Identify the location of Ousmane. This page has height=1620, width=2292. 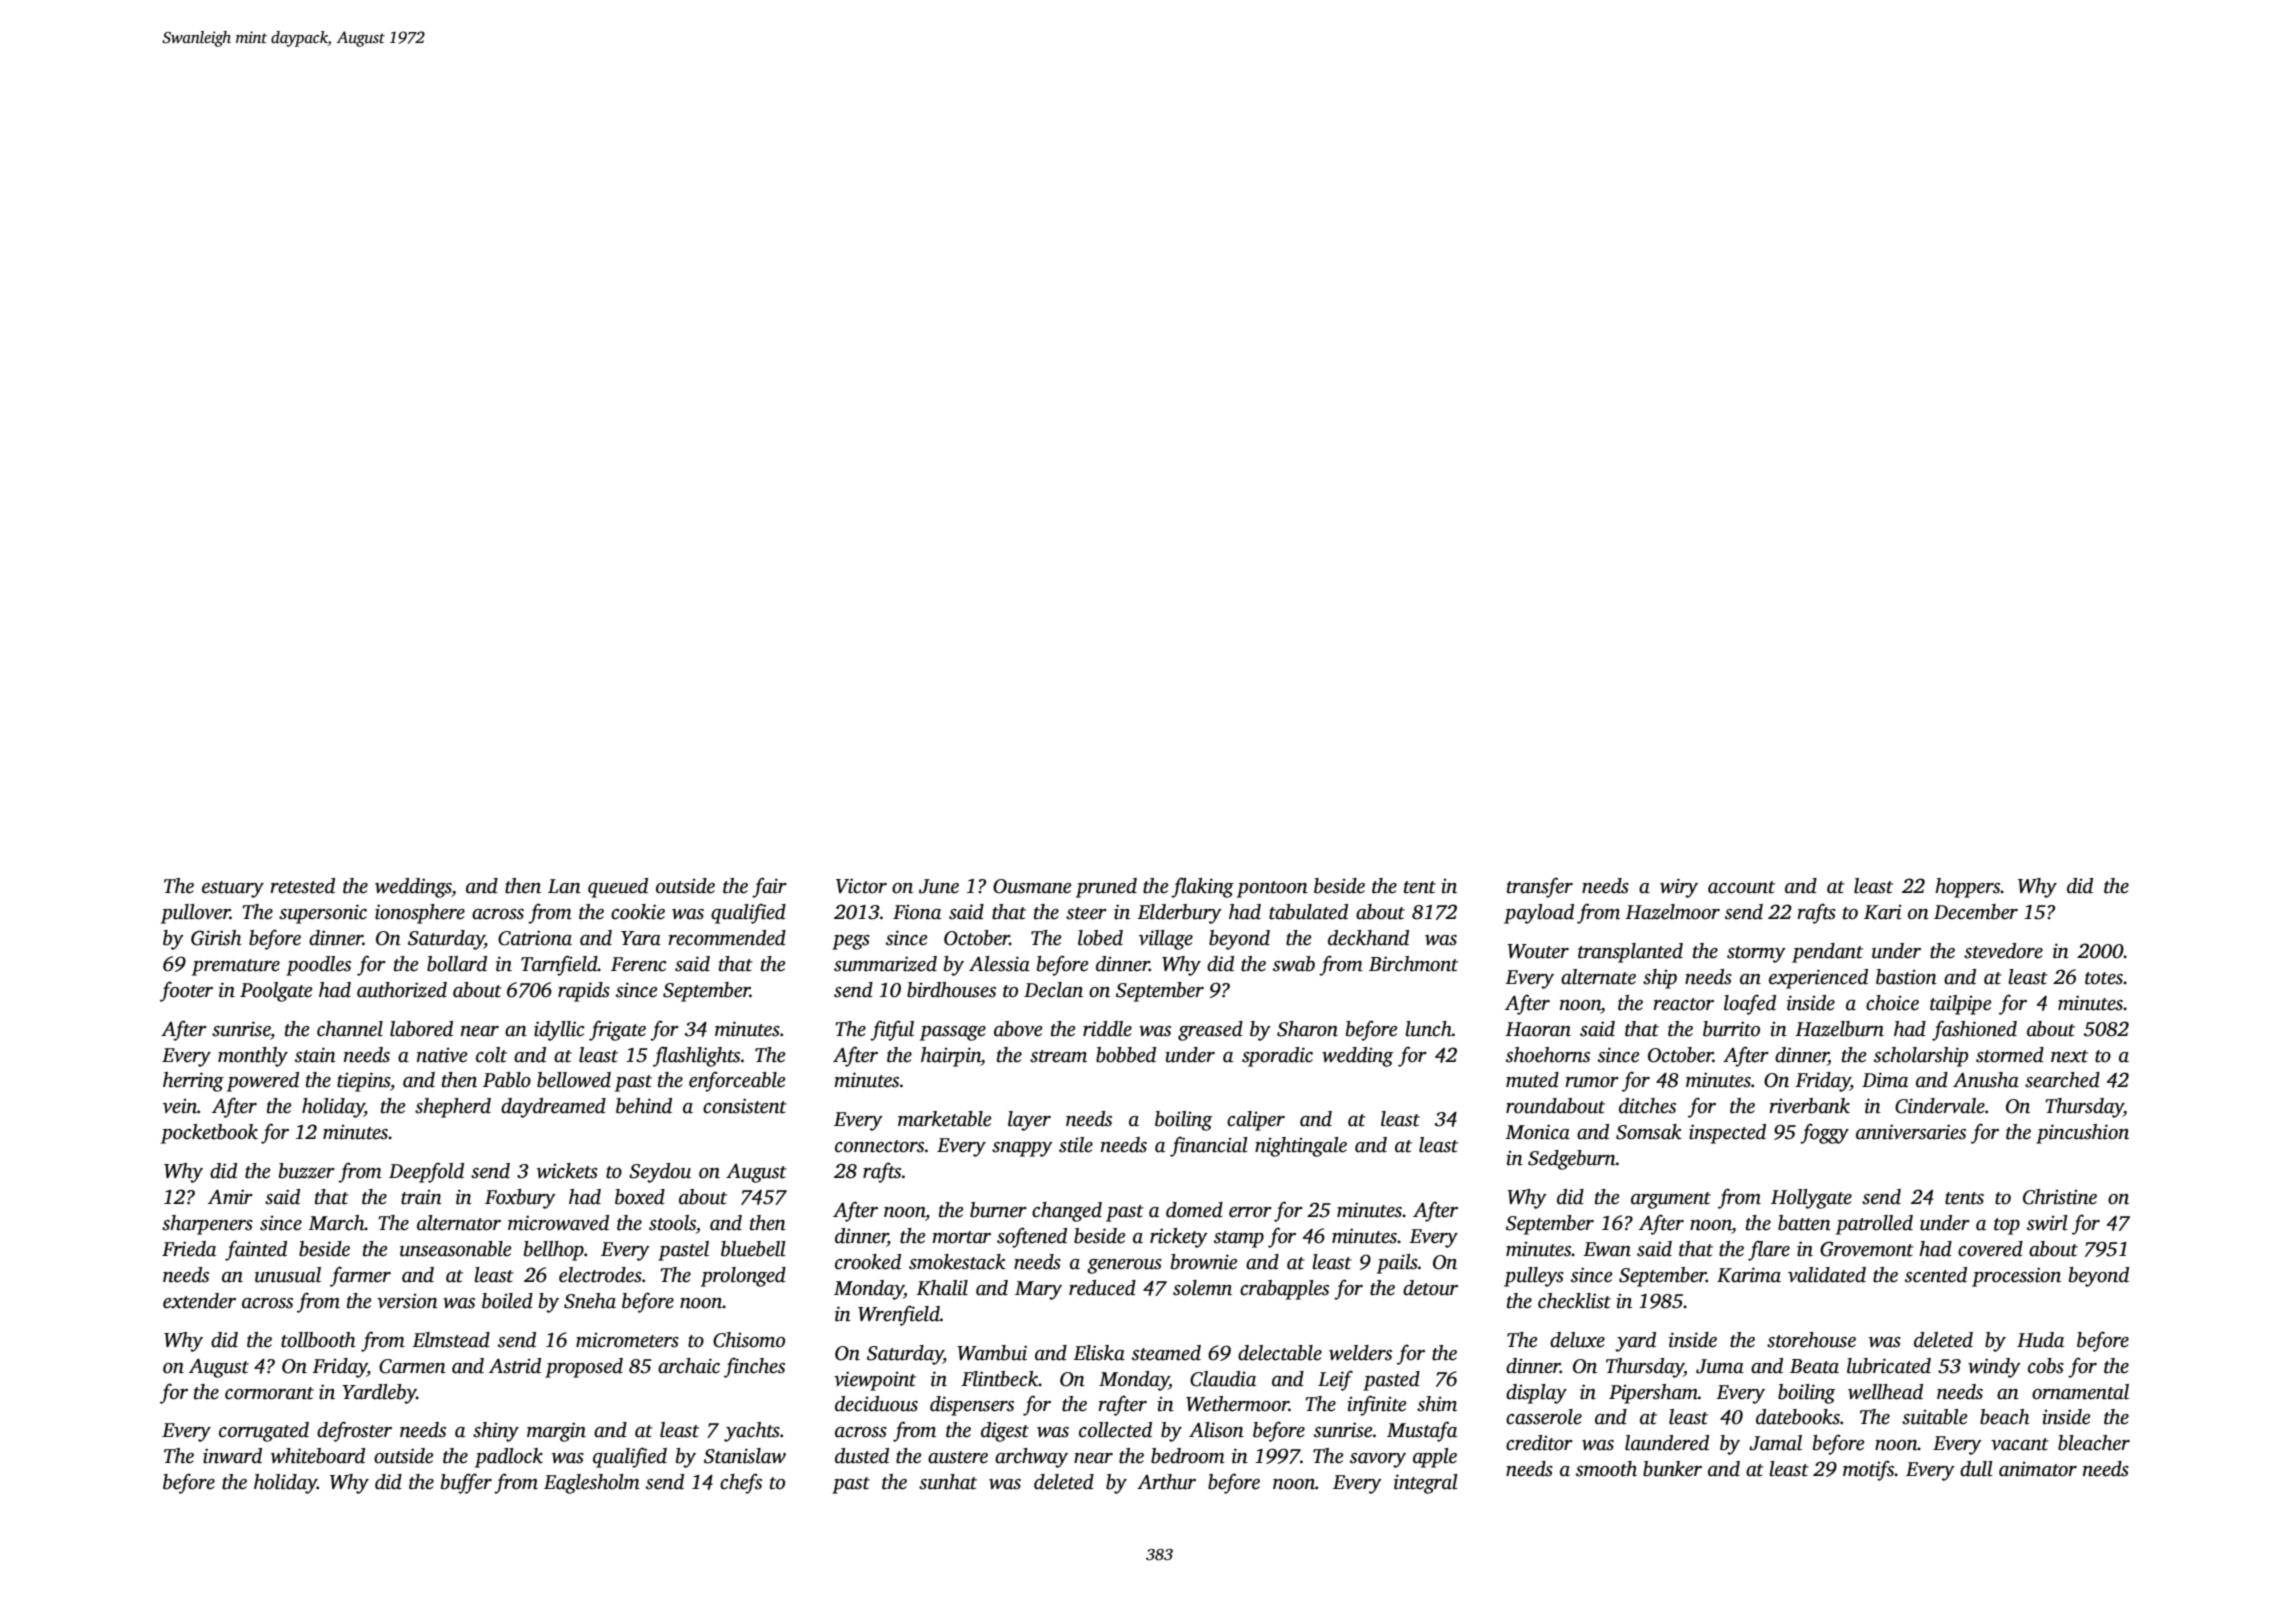
(1032, 886).
